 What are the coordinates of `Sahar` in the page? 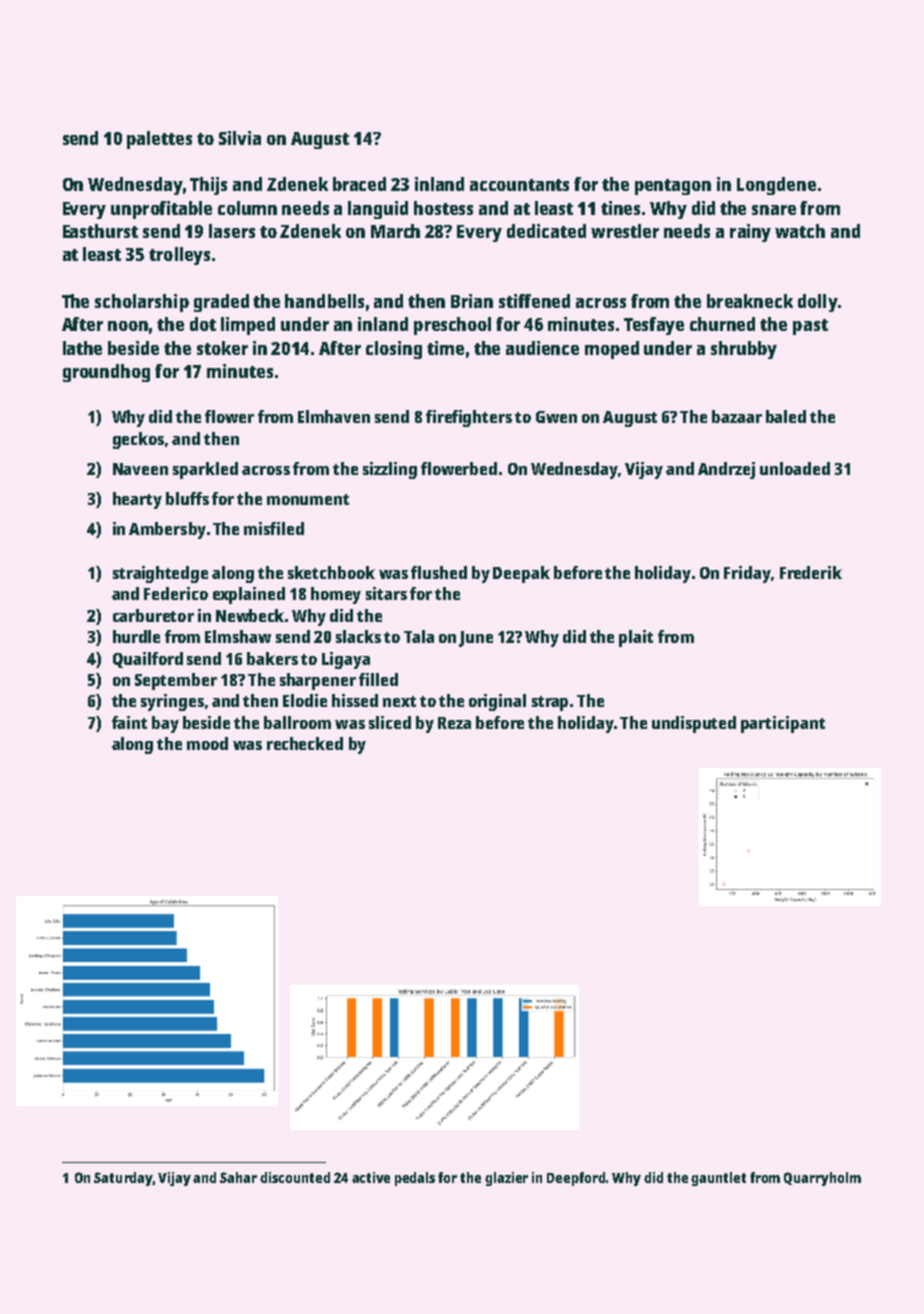 It's located at (238, 1177).
